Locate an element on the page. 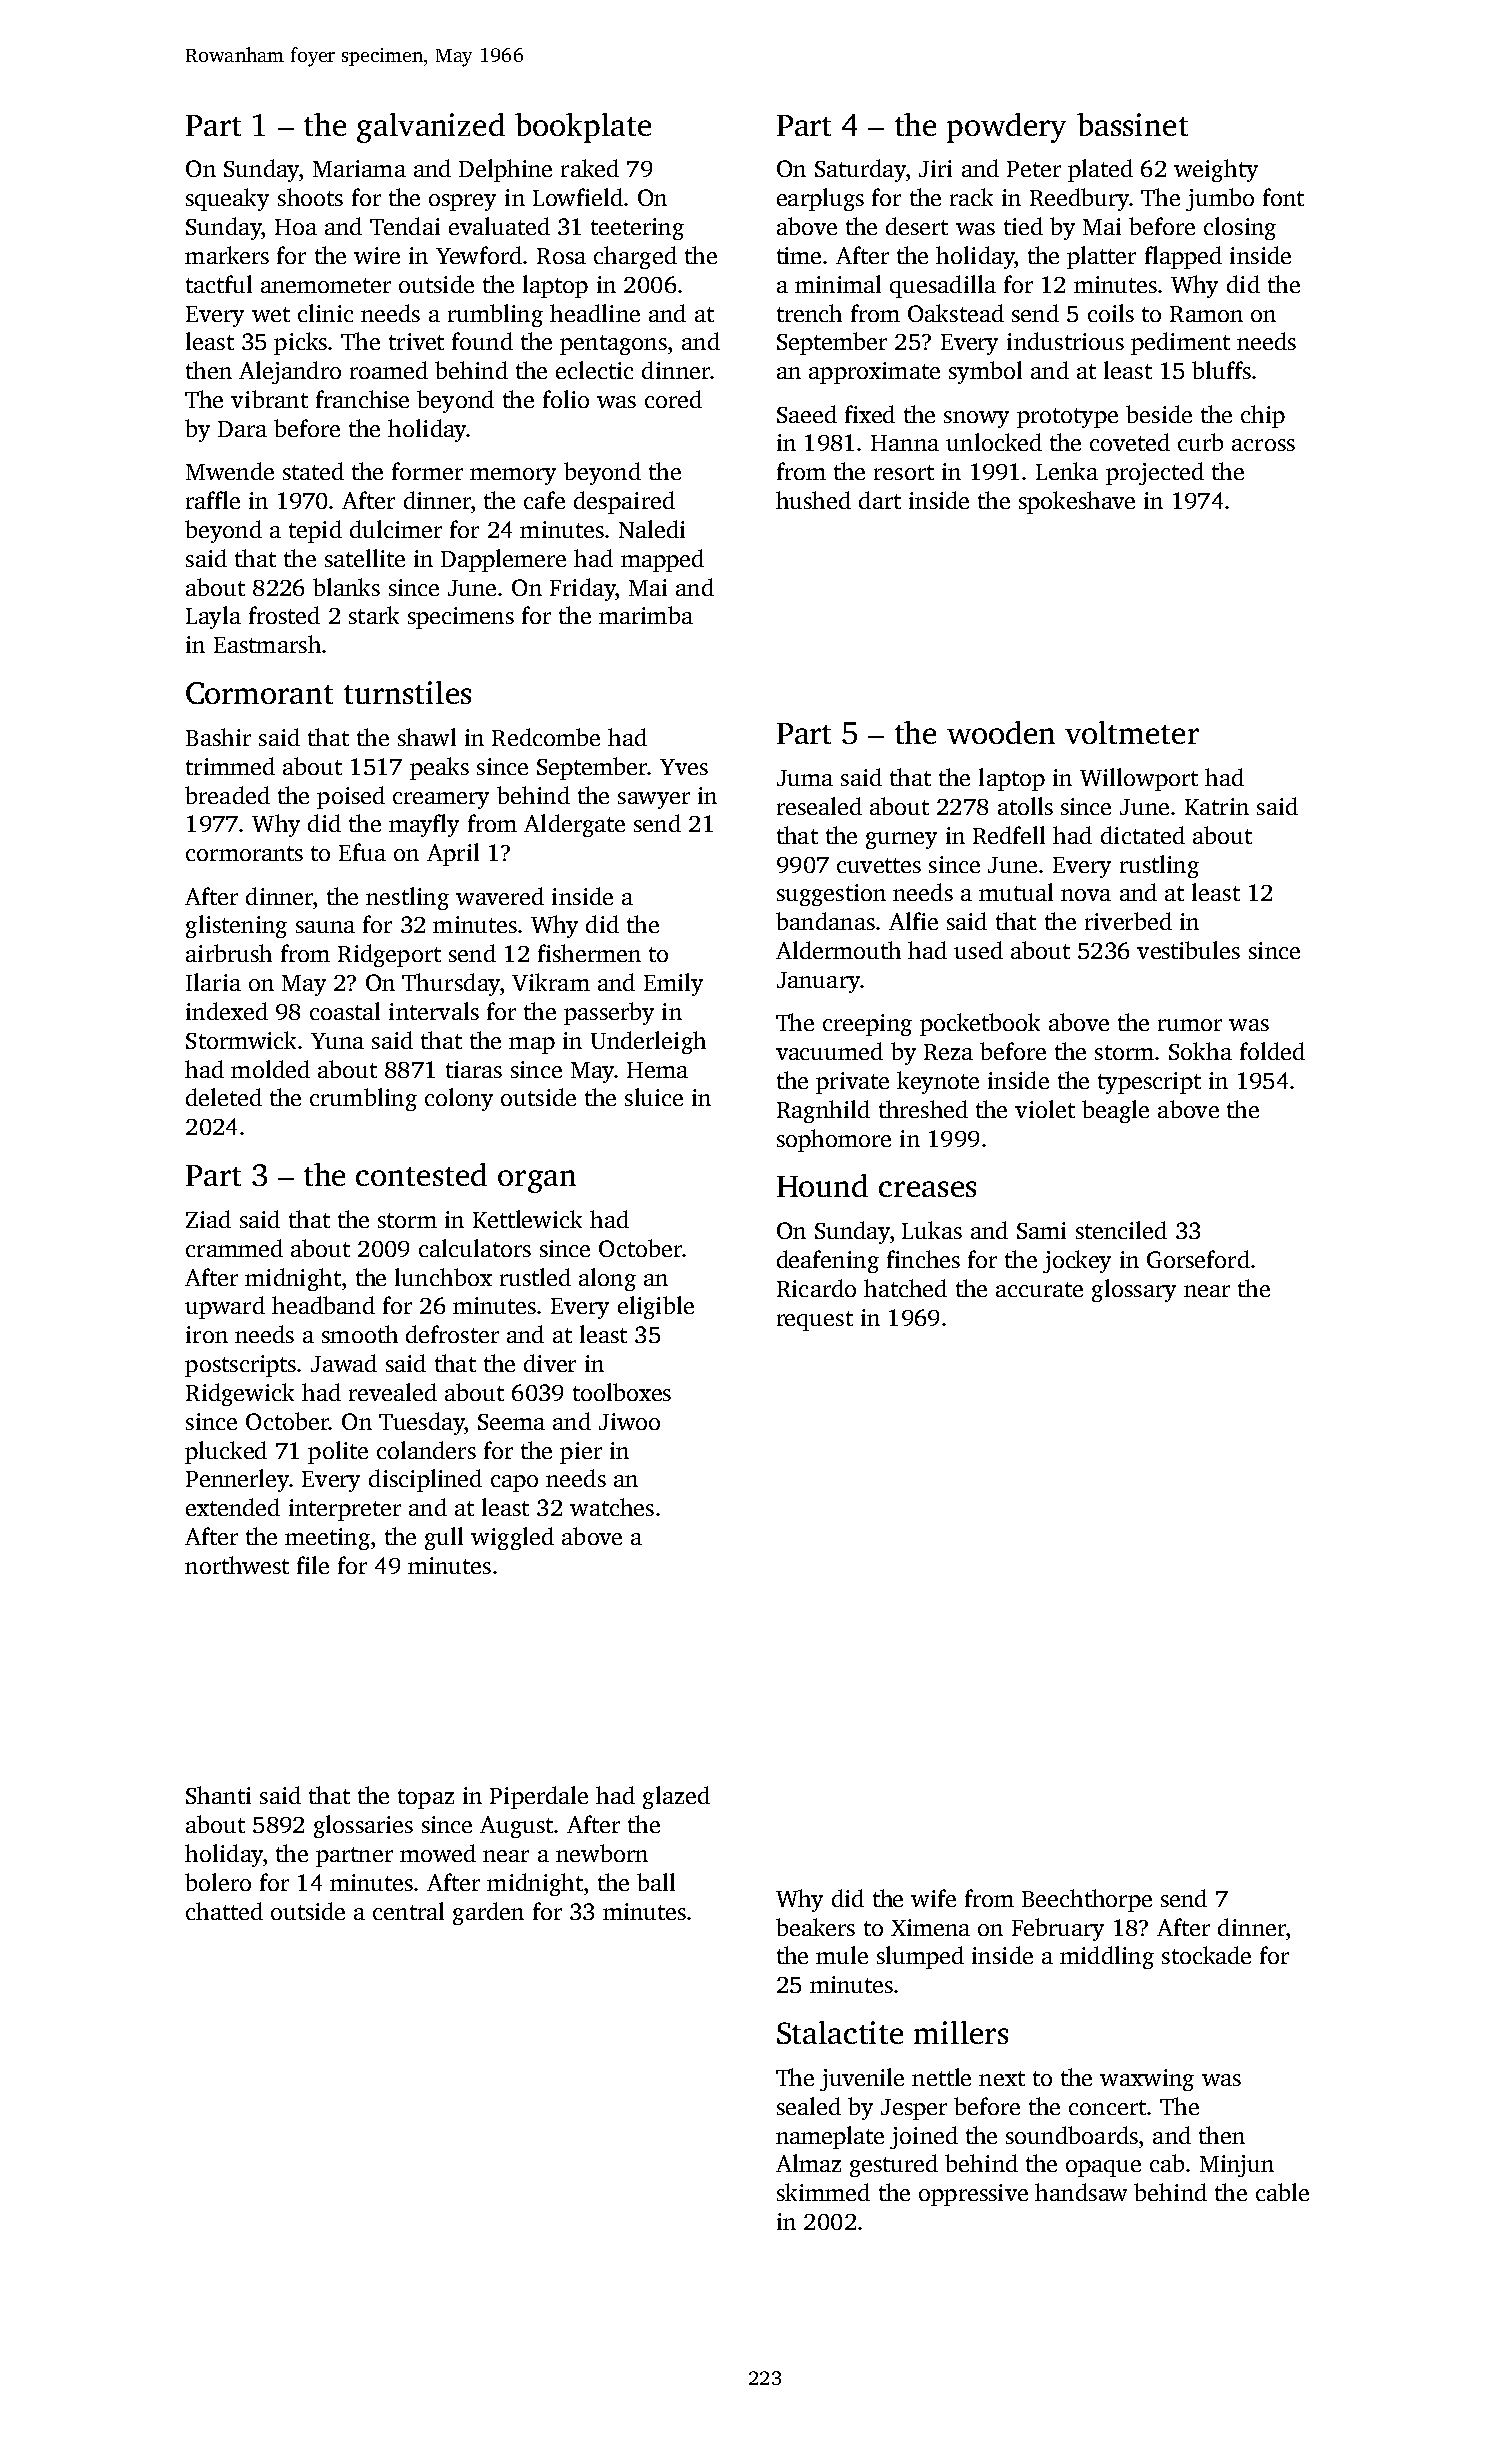 The height and width of the image is (2464, 1496). glistening is located at coordinates (236, 926).
